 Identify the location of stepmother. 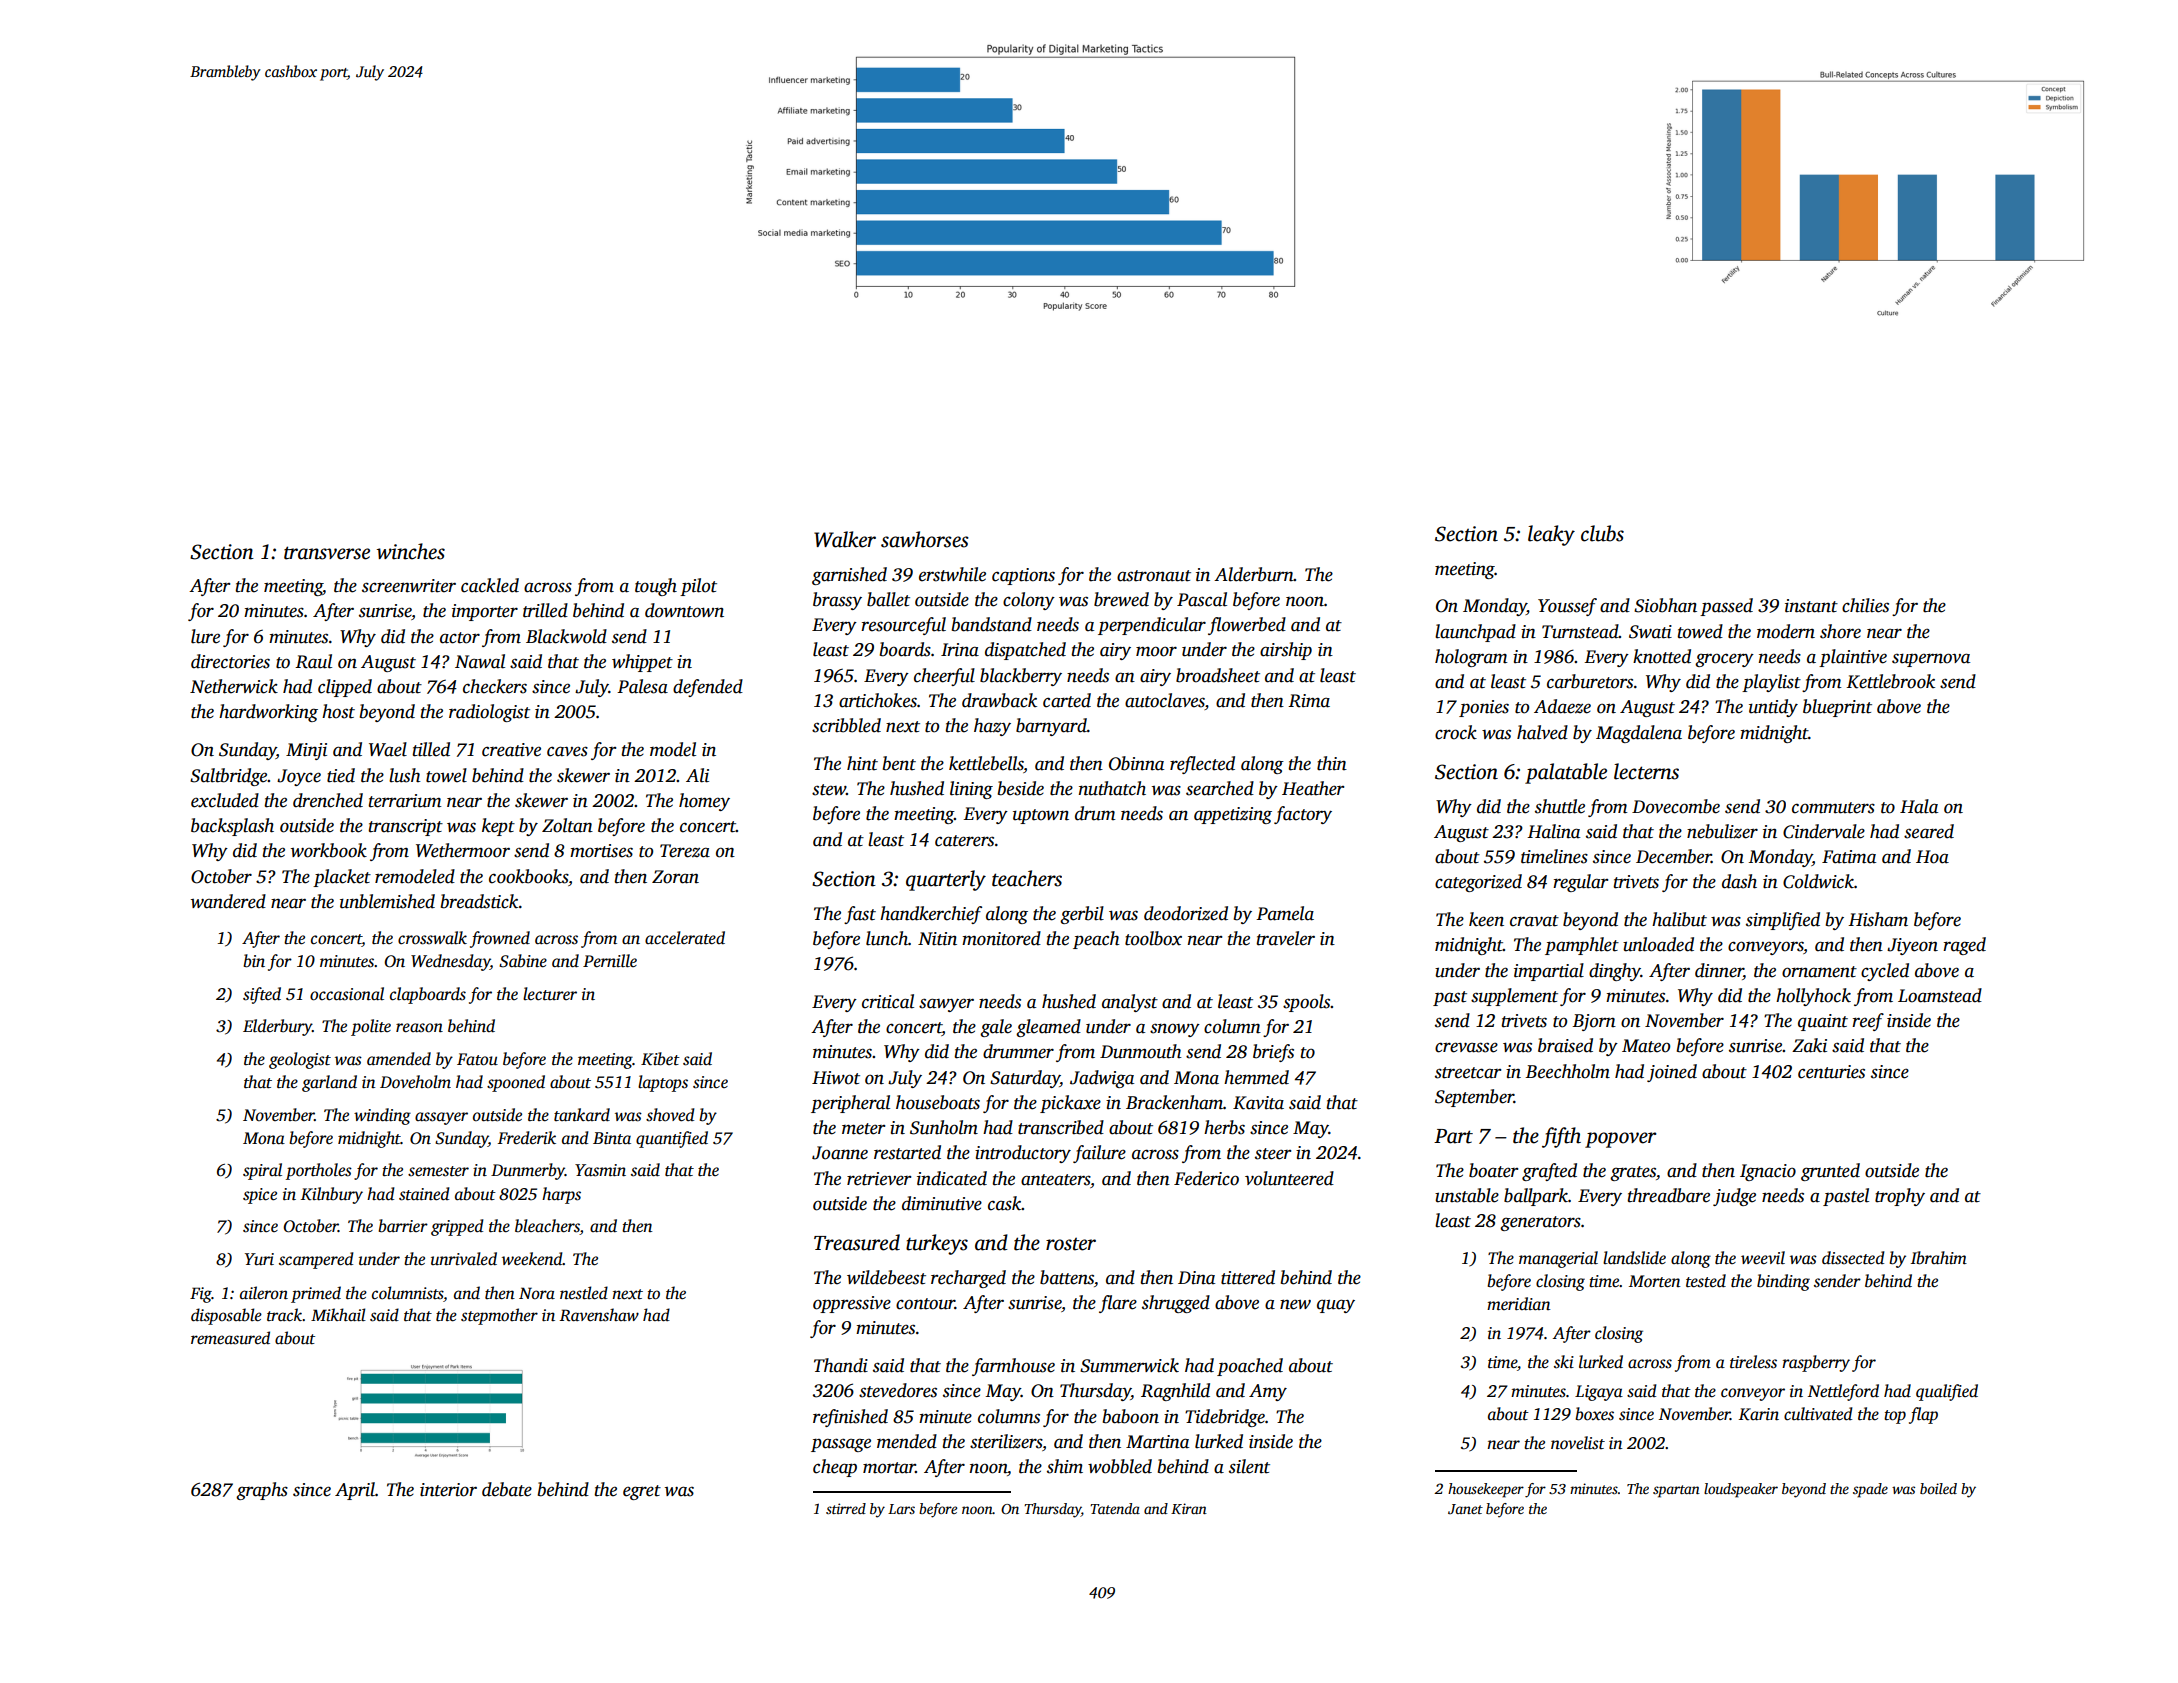
(499, 1316).
